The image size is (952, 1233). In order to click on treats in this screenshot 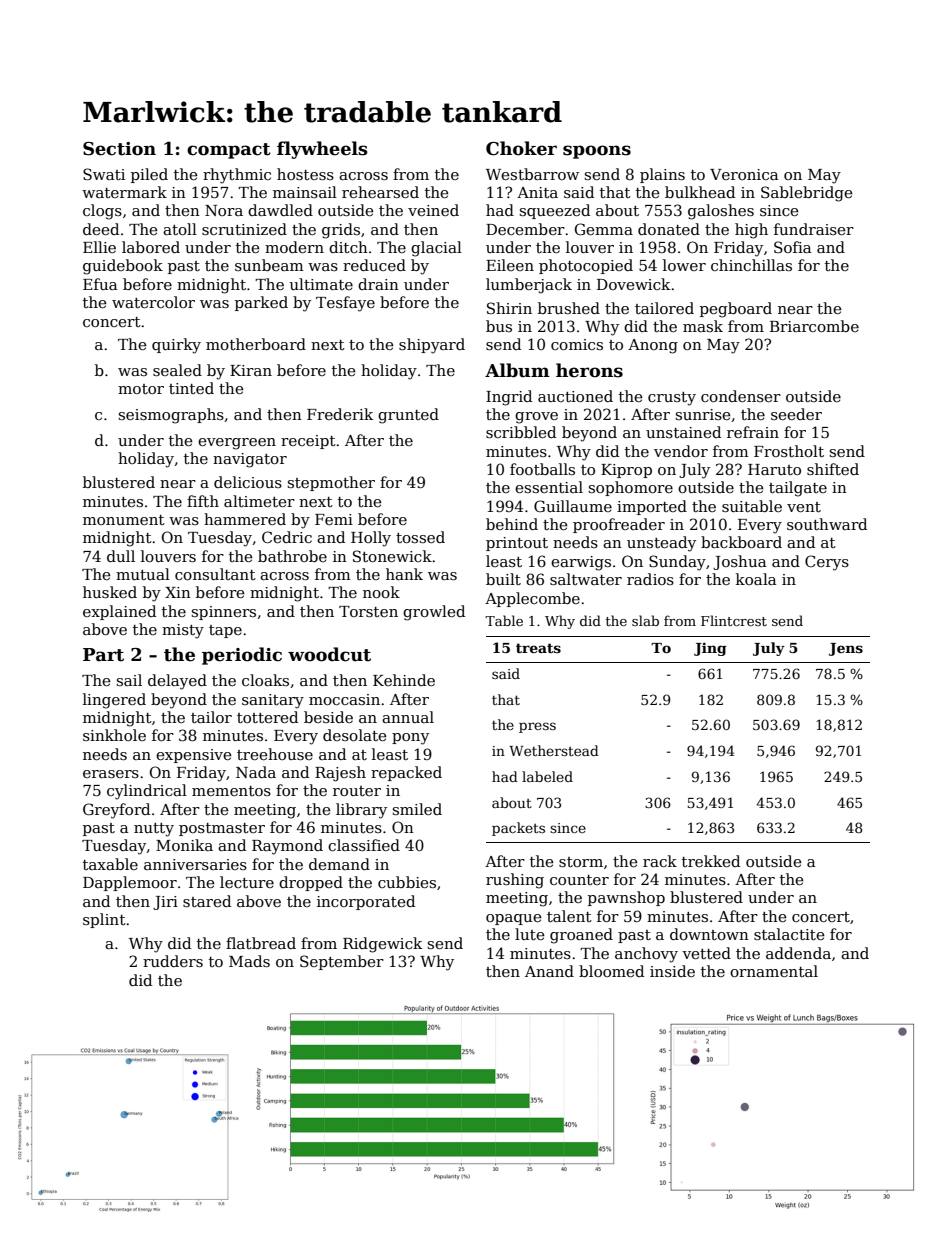, I will do `click(538, 648)`.
